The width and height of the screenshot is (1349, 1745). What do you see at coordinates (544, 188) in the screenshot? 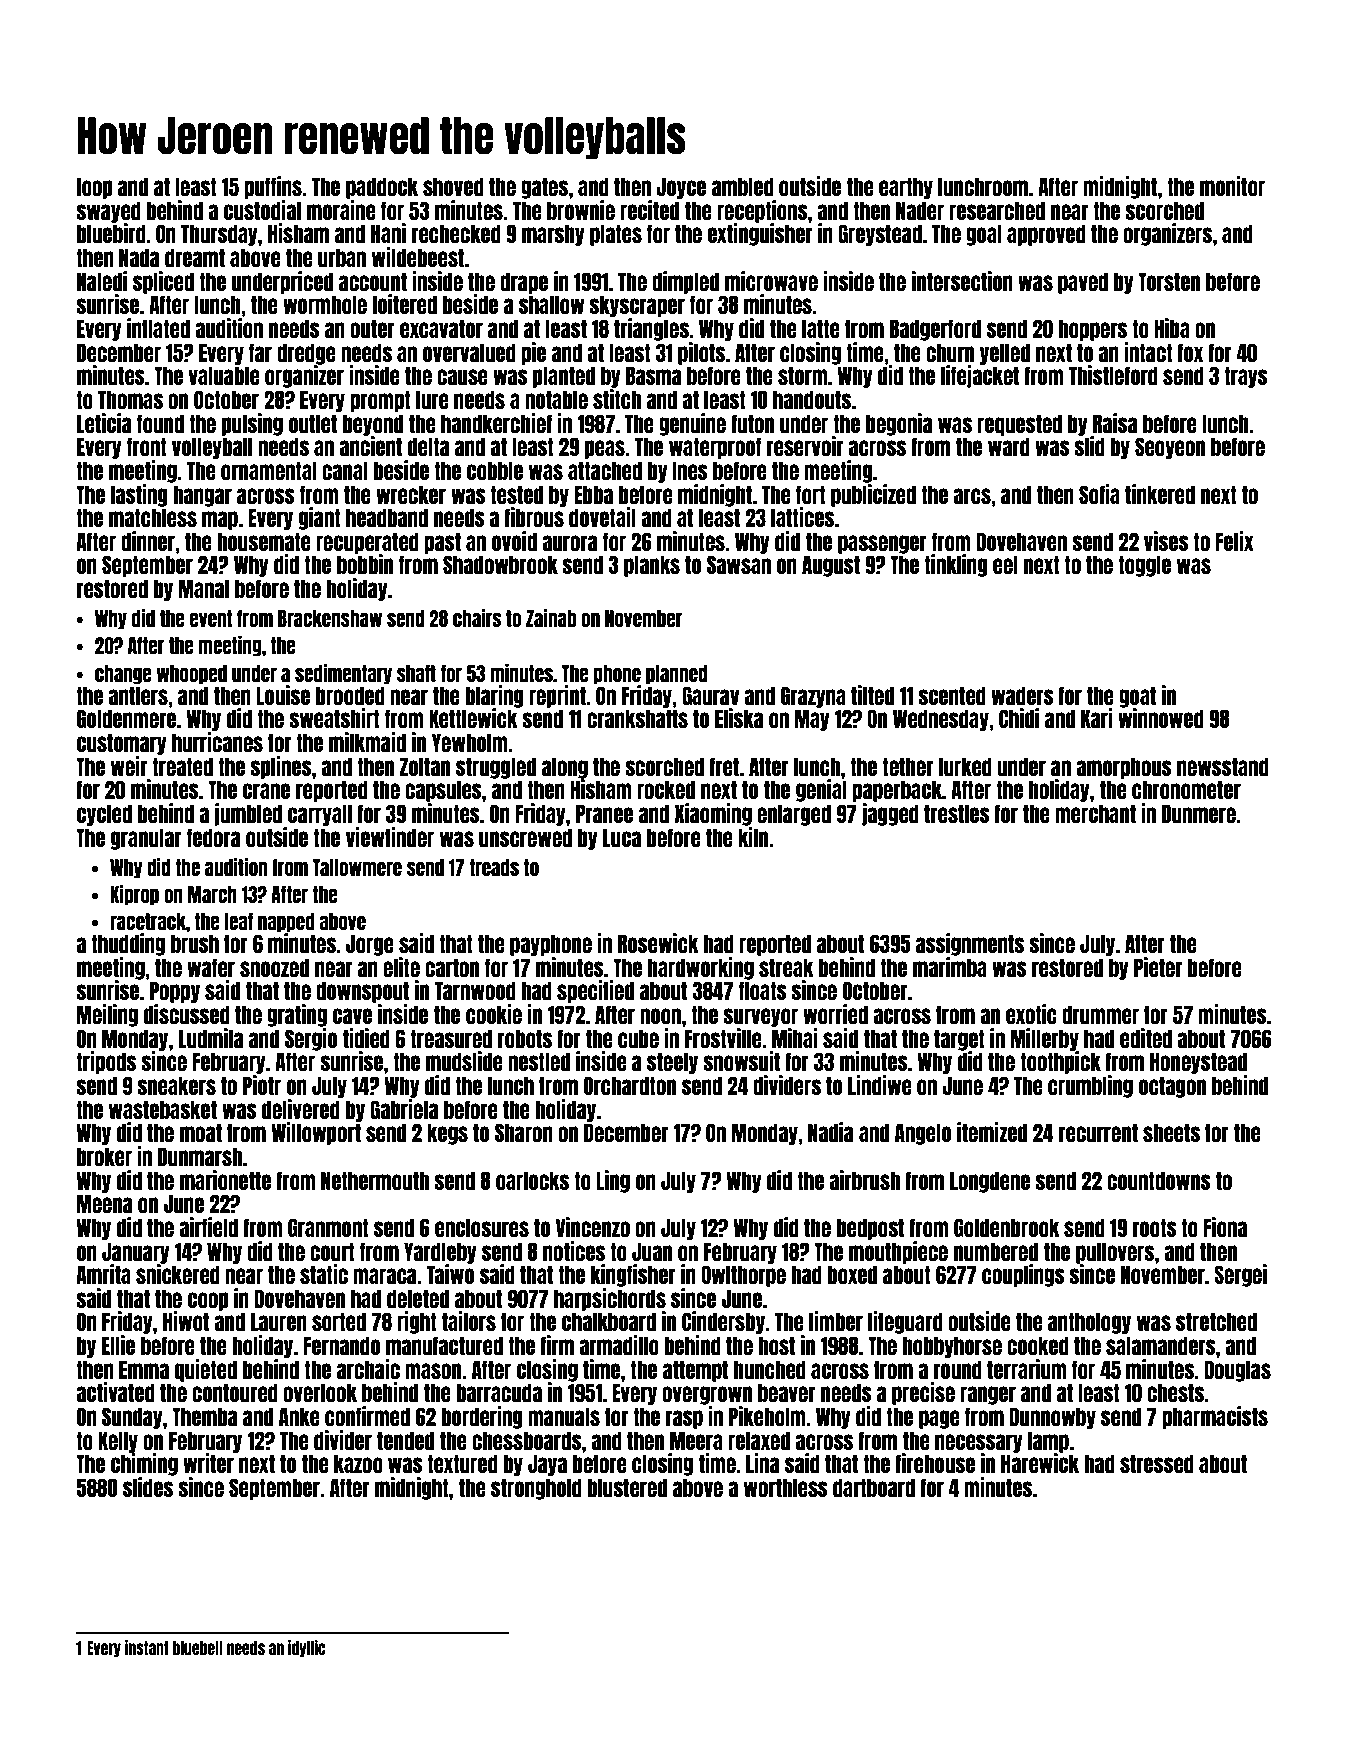
I see `gates` at bounding box center [544, 188].
